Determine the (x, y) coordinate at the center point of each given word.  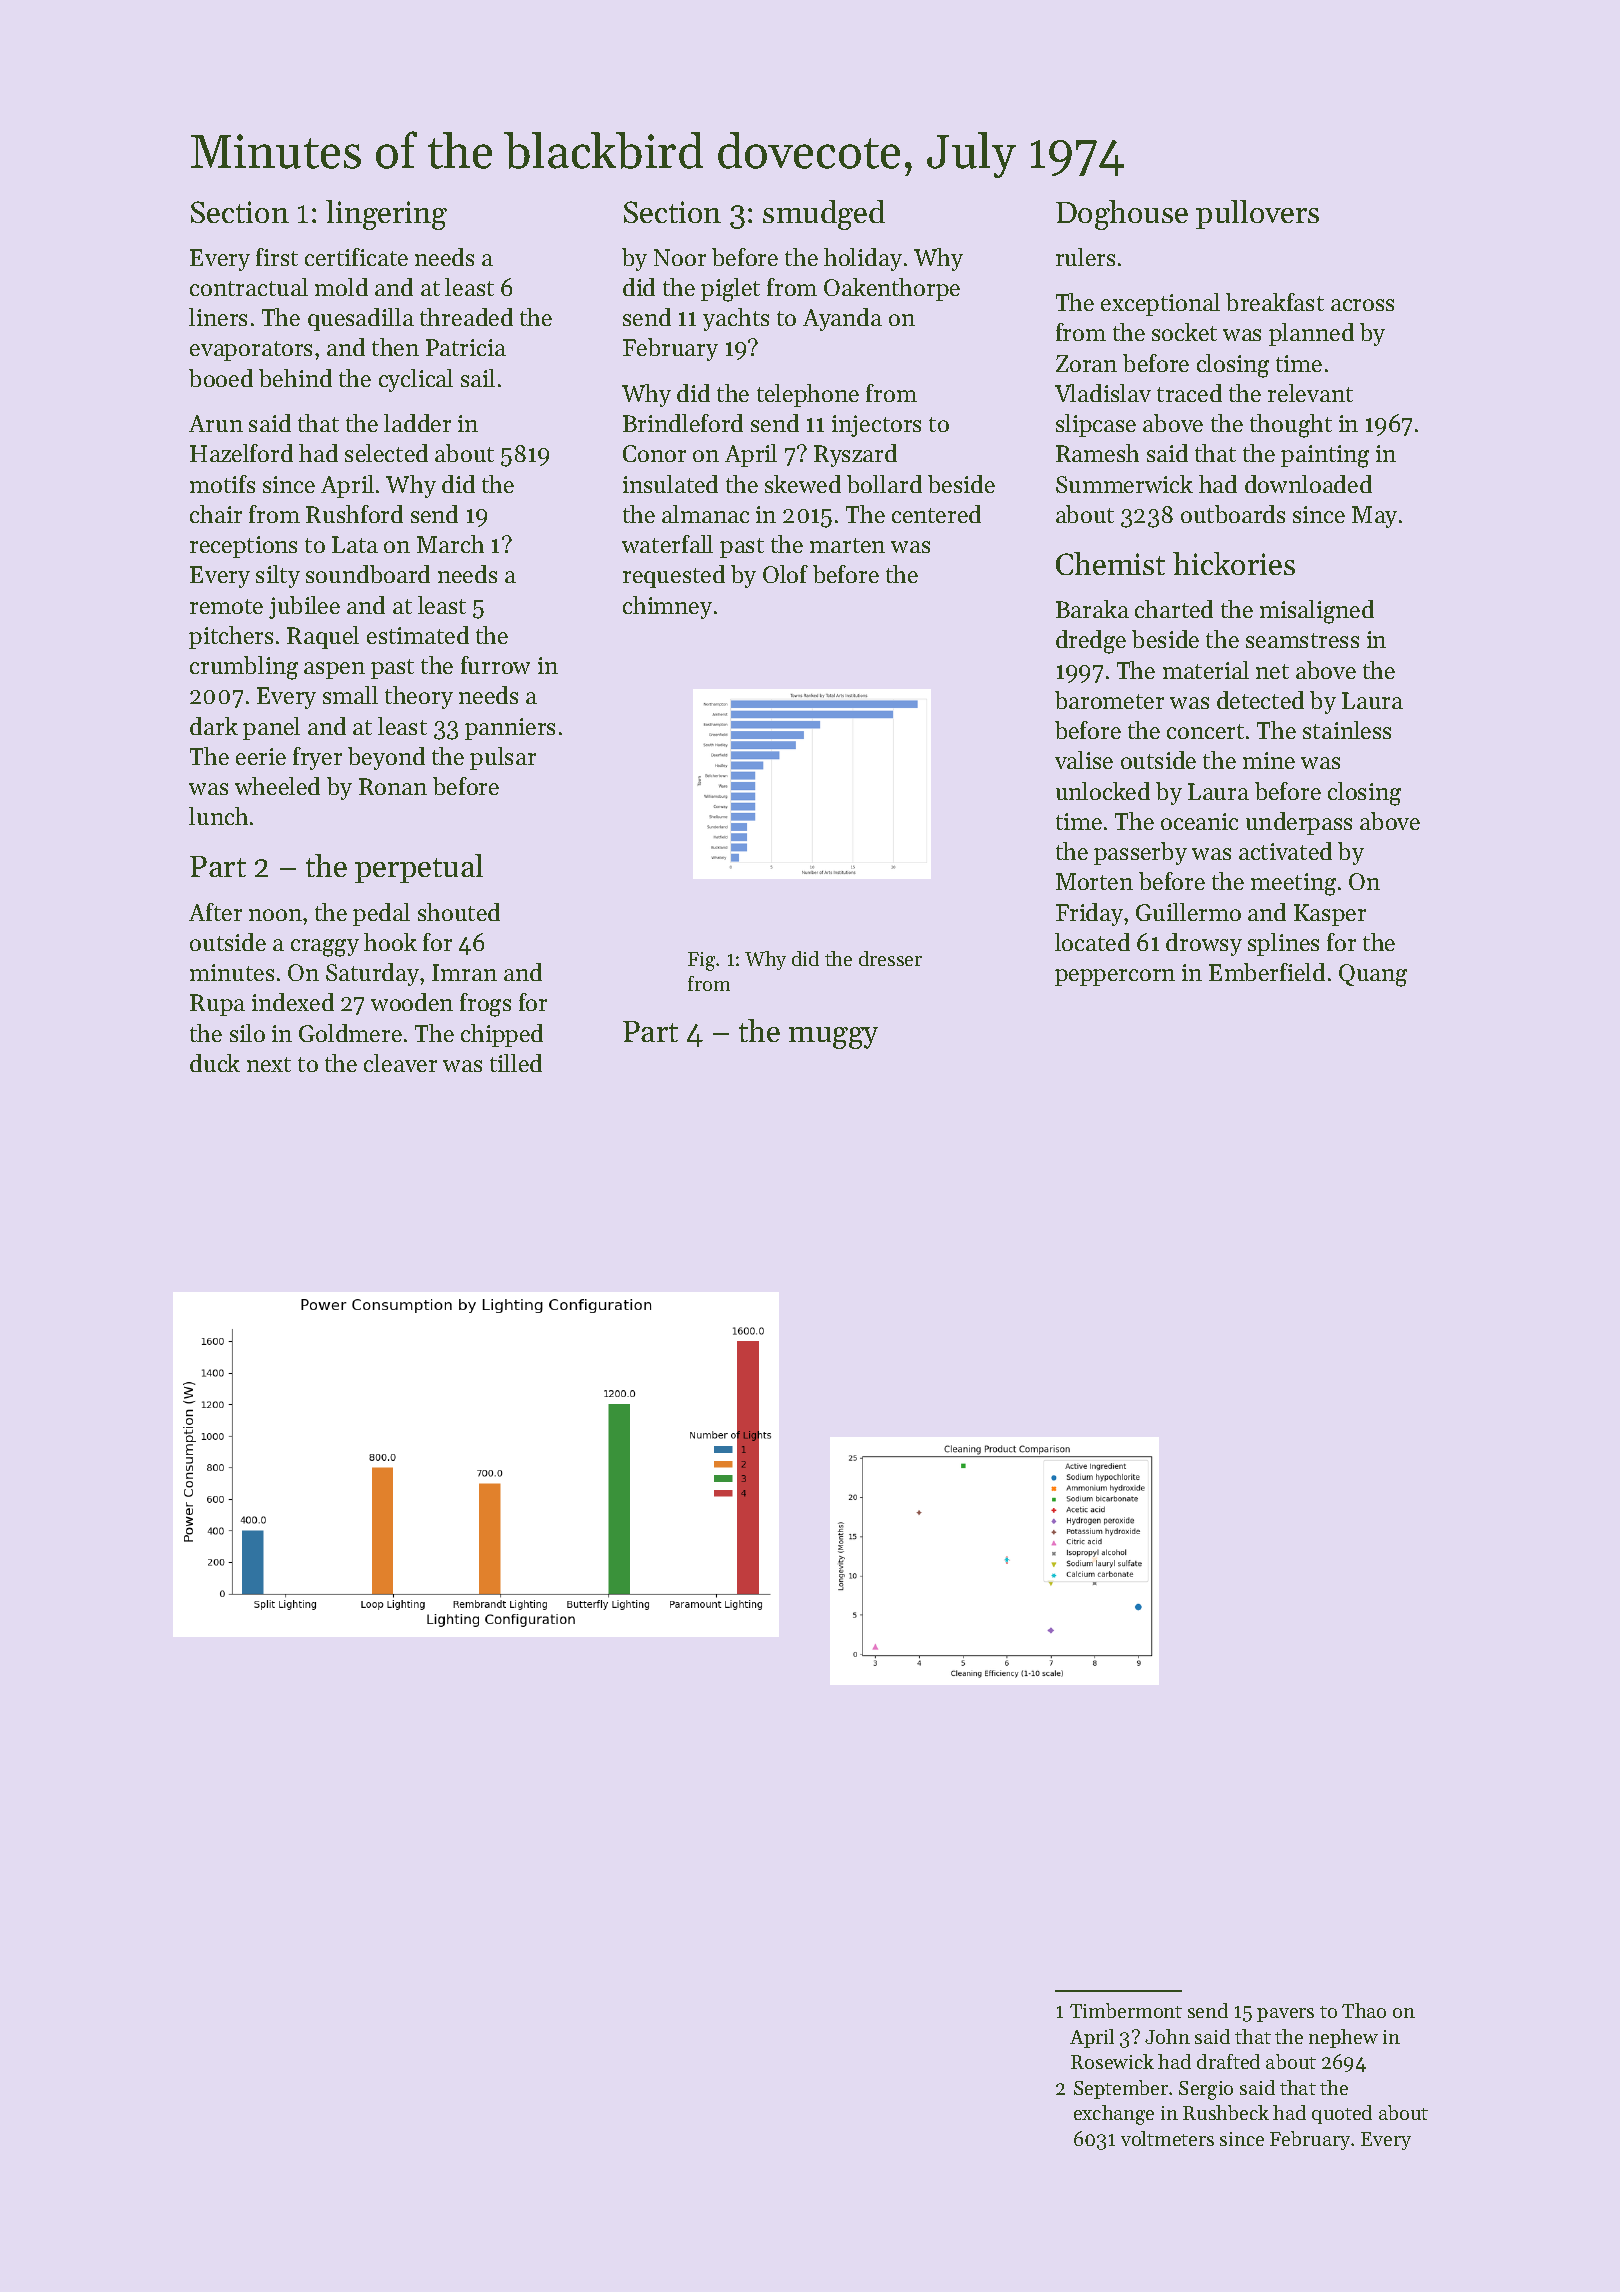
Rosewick (1112, 2061)
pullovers (1257, 214)
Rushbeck (1226, 2112)
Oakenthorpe (892, 289)
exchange (1114, 2115)
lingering (386, 215)
